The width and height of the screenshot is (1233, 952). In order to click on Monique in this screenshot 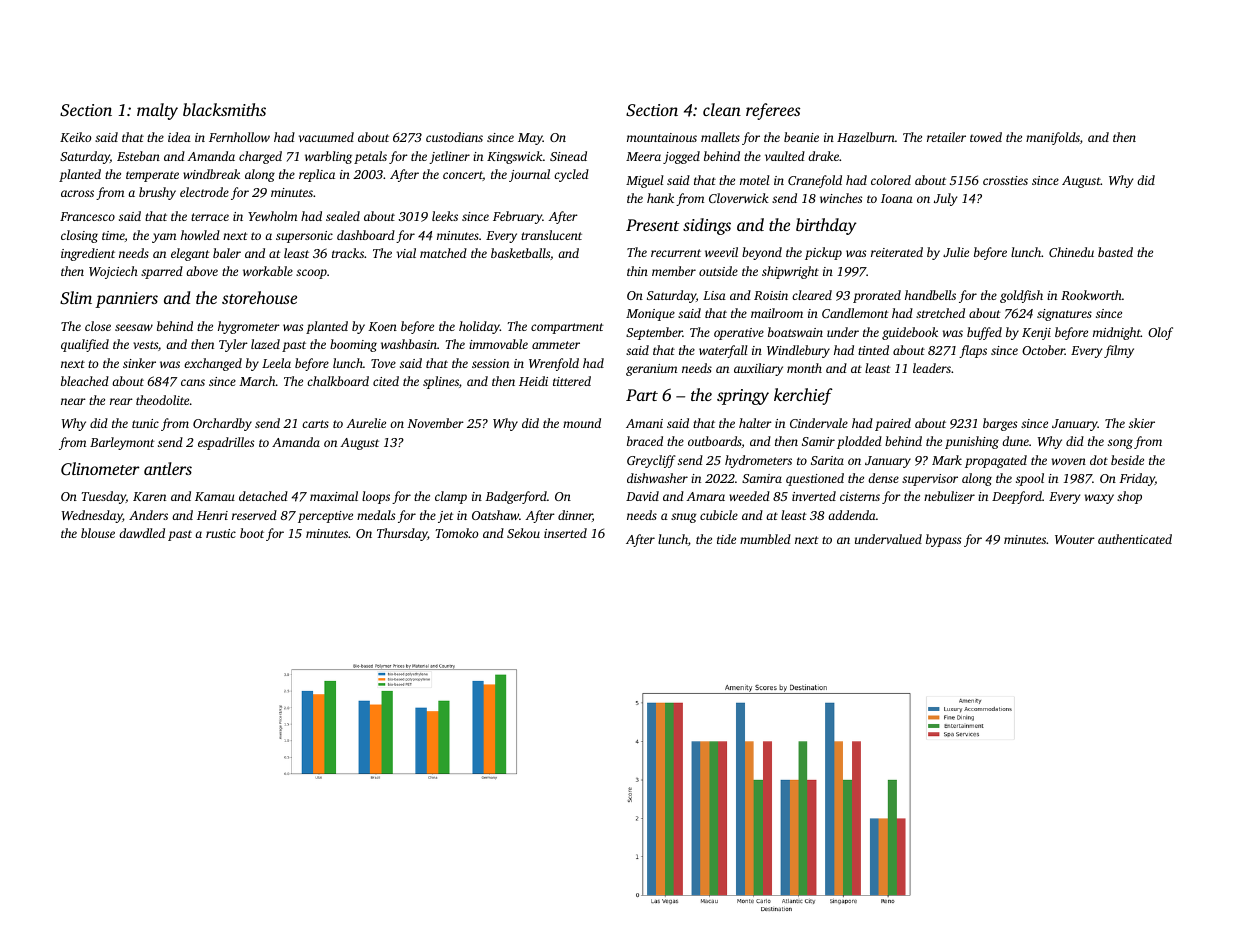, I will do `click(650, 315)`.
